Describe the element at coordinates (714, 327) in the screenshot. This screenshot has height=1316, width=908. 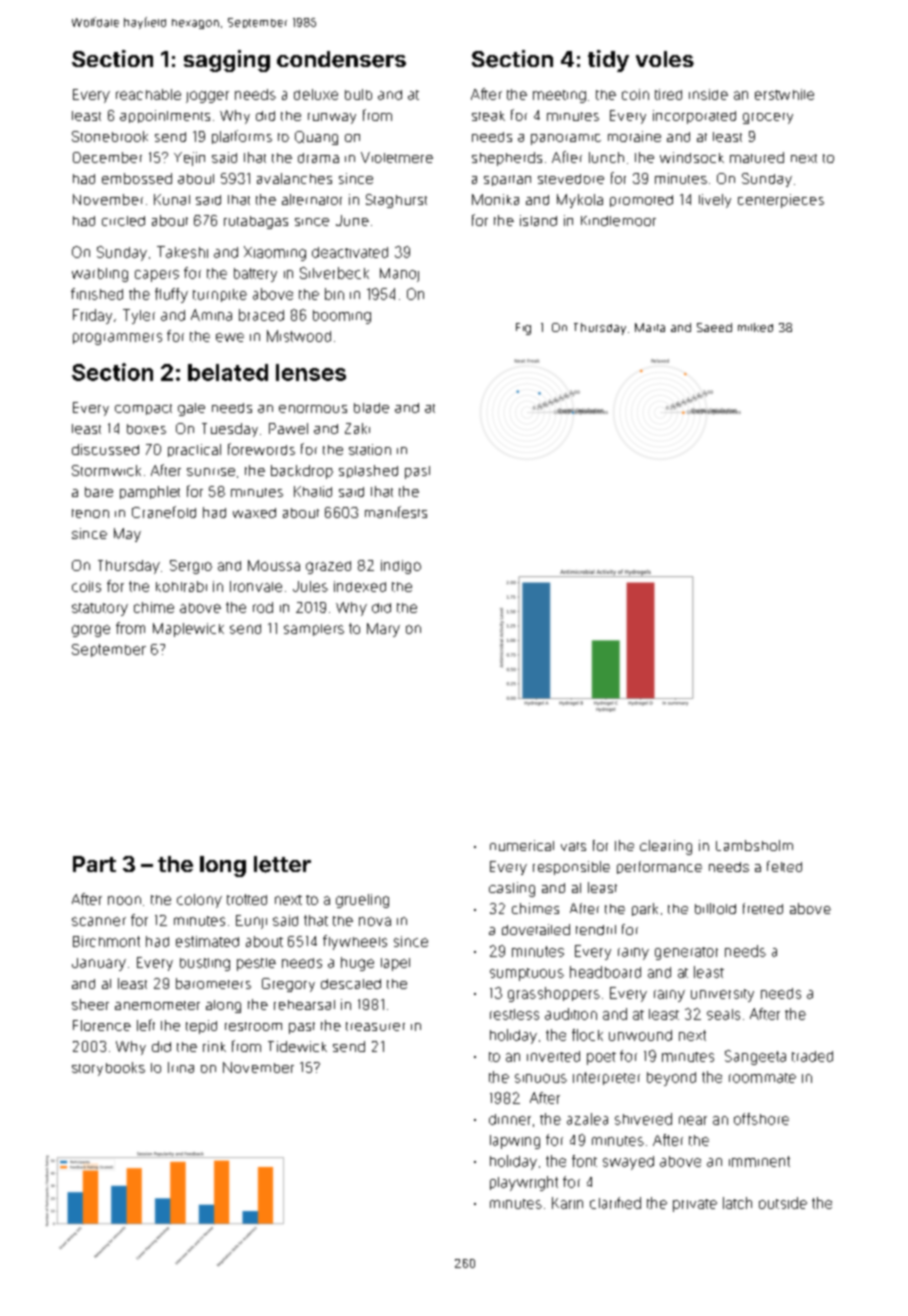
I see `Saeed` at that location.
